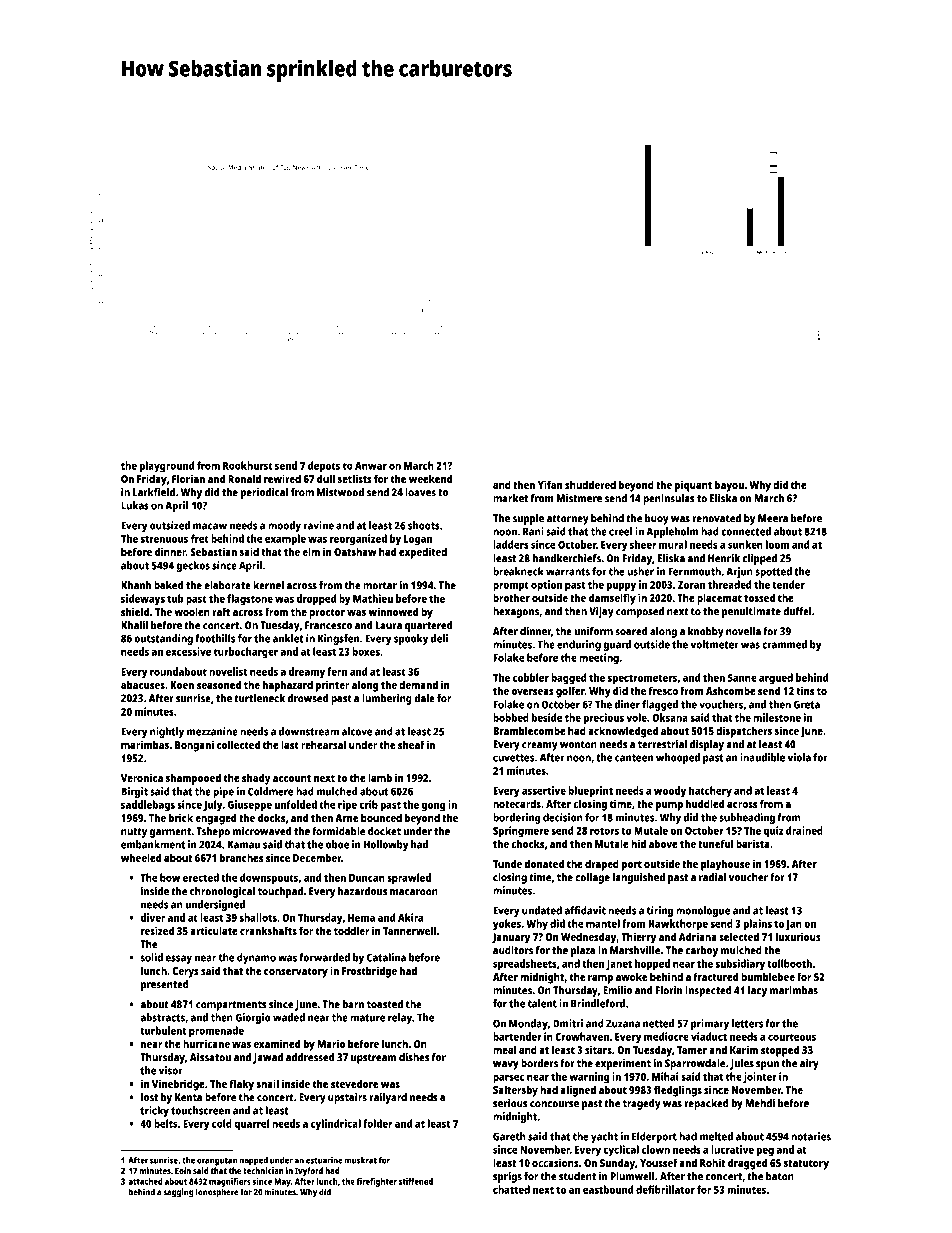 This image has height=1233, width=952. Describe the element at coordinates (223, 792) in the image. I see `pipe` at that location.
